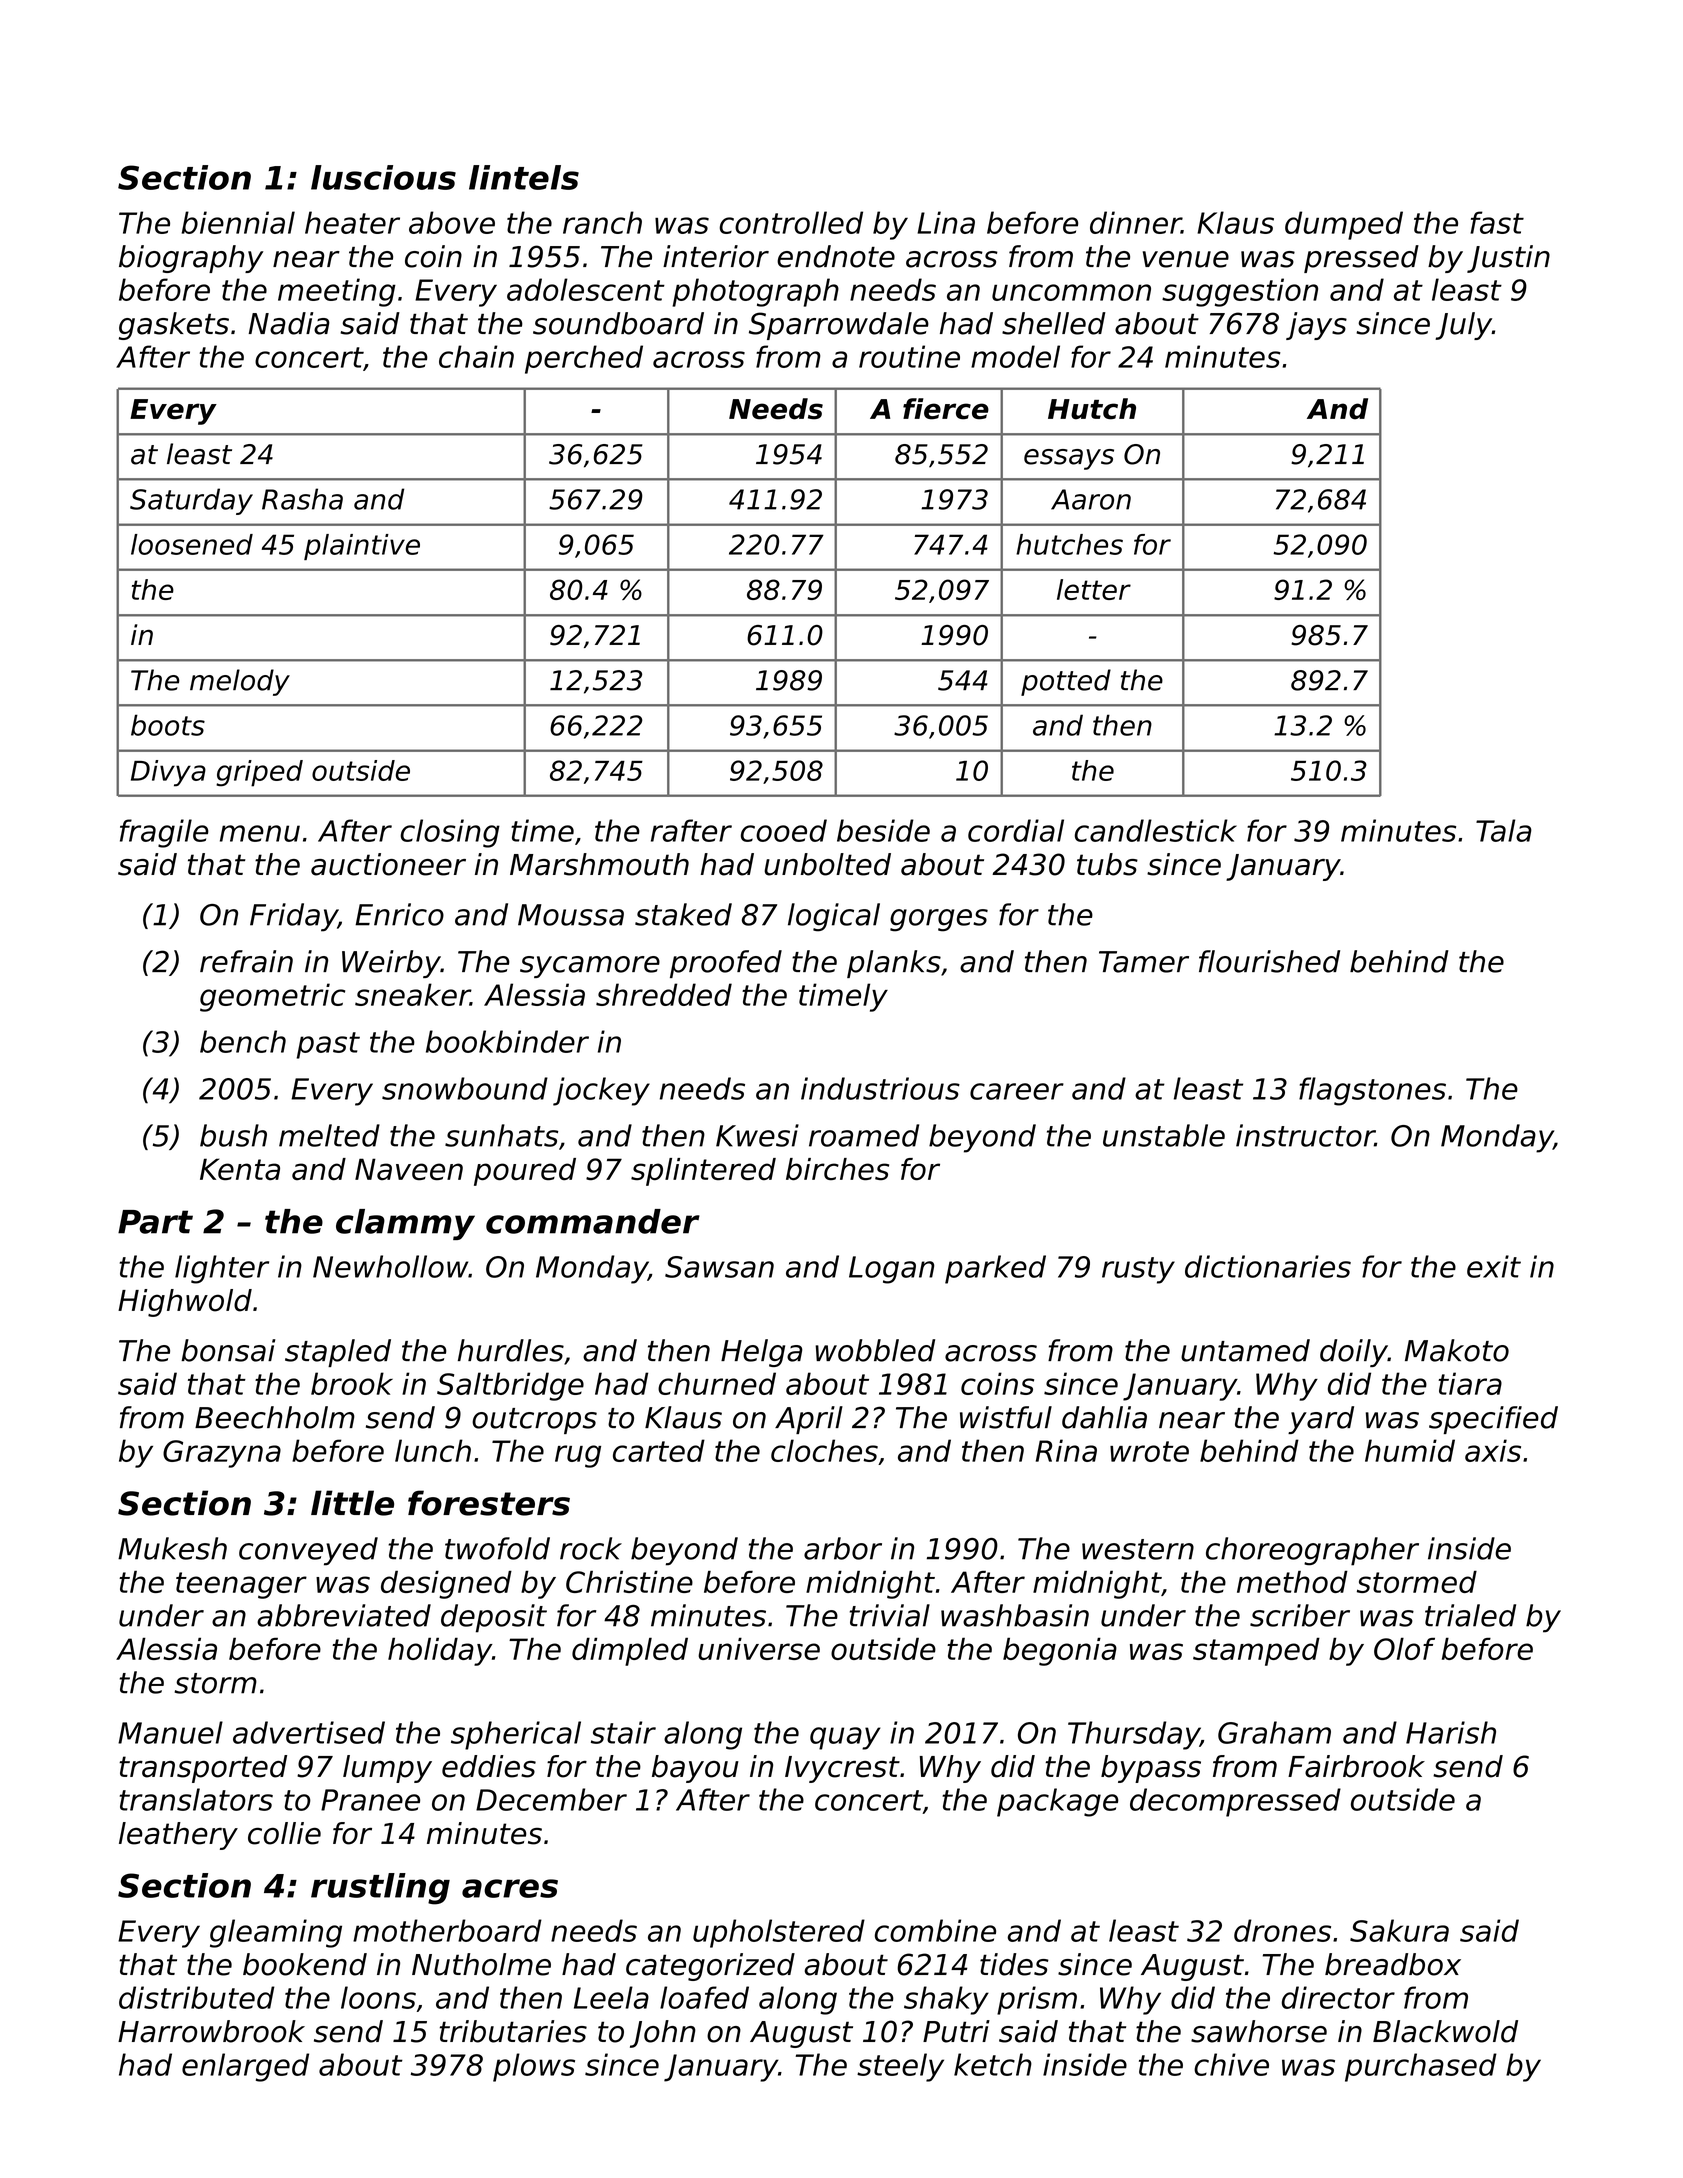 The image size is (1683, 2178). What do you see at coordinates (409, 1169) in the page?
I see `Naveen` at bounding box center [409, 1169].
